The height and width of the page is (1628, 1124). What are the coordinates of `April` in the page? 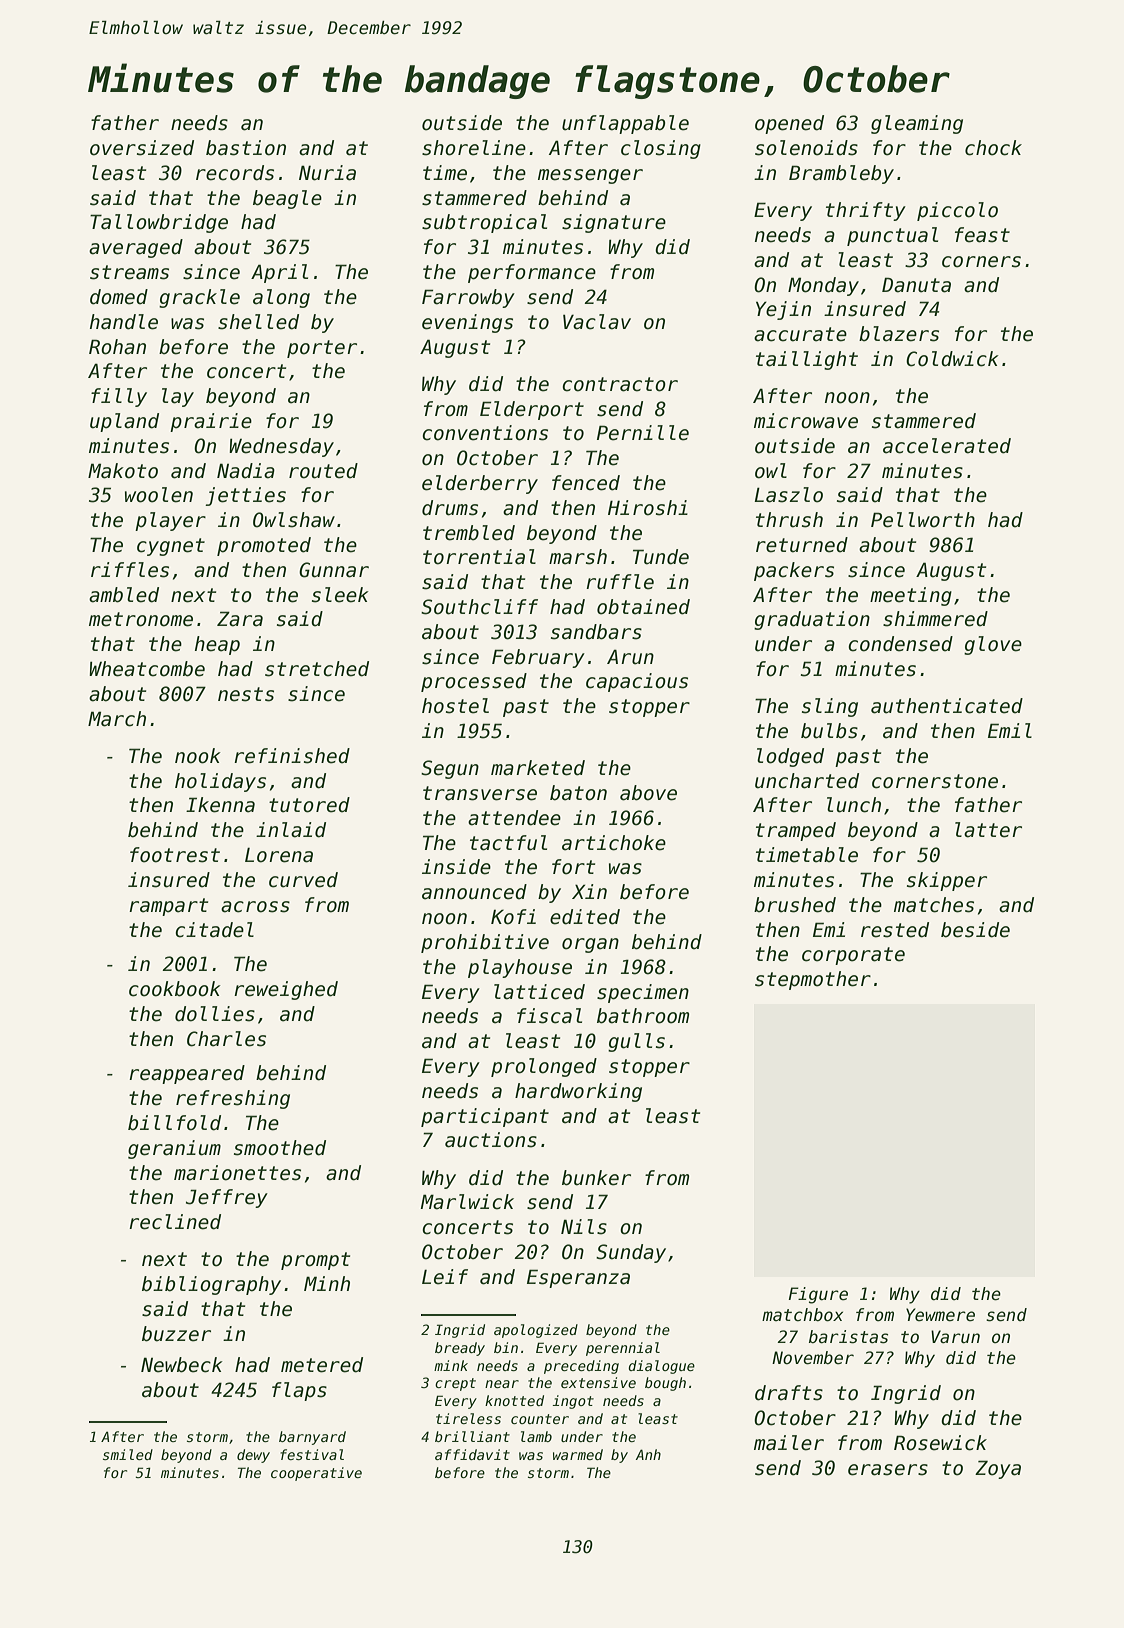 It's located at (279, 273).
